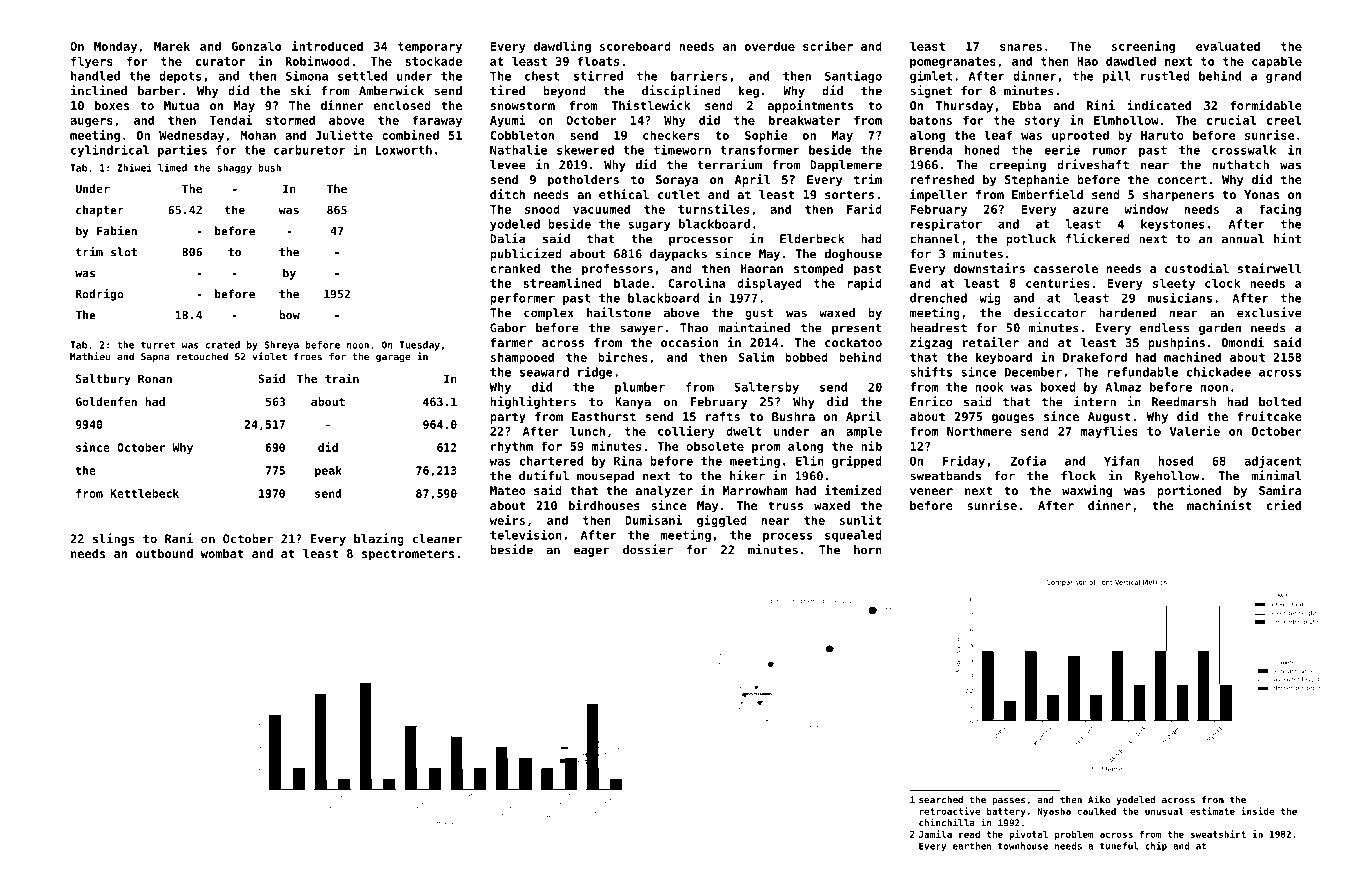 This screenshot has height=887, width=1372. I want to click on temporary, so click(430, 48).
